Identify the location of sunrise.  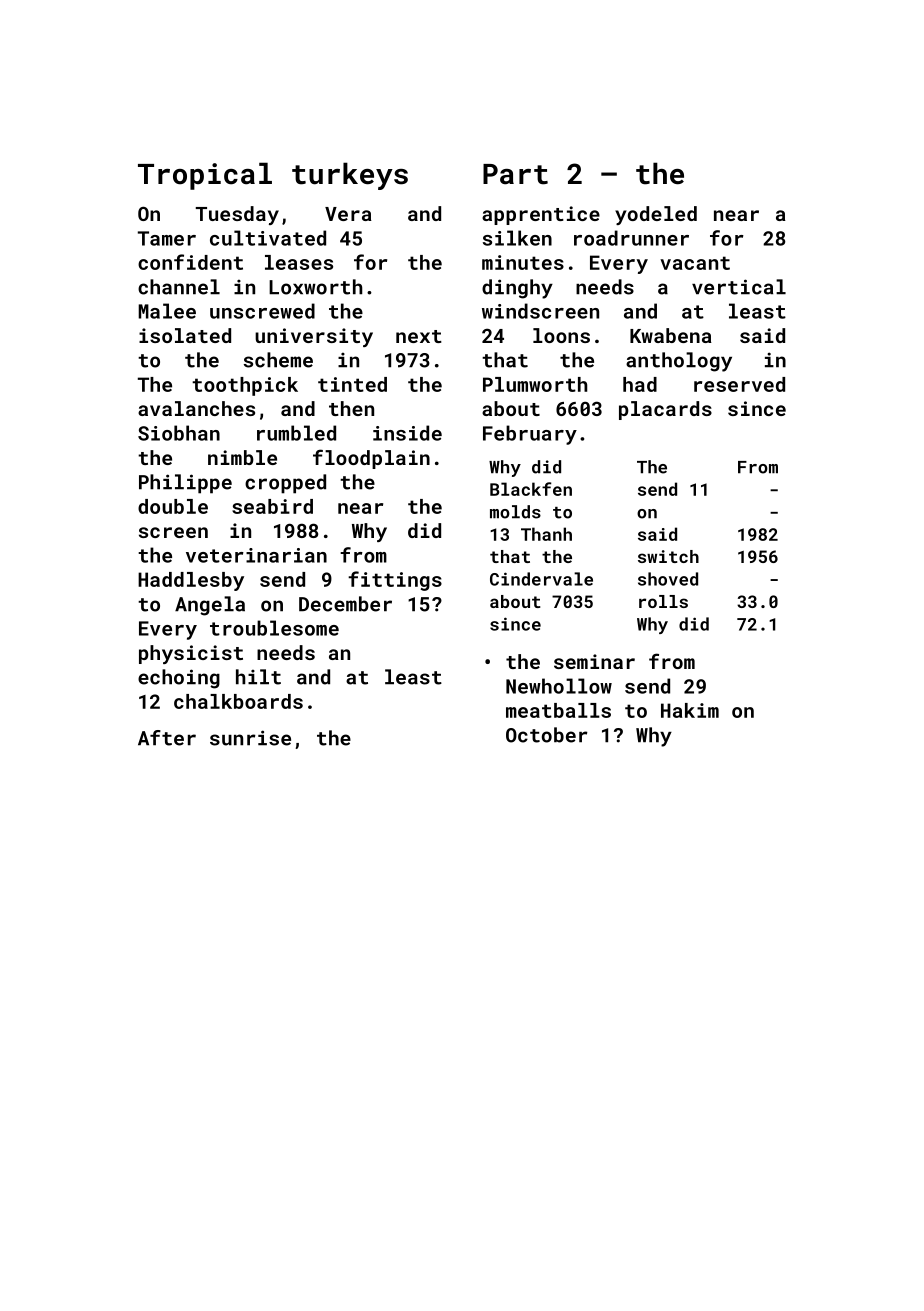
(250, 738).
